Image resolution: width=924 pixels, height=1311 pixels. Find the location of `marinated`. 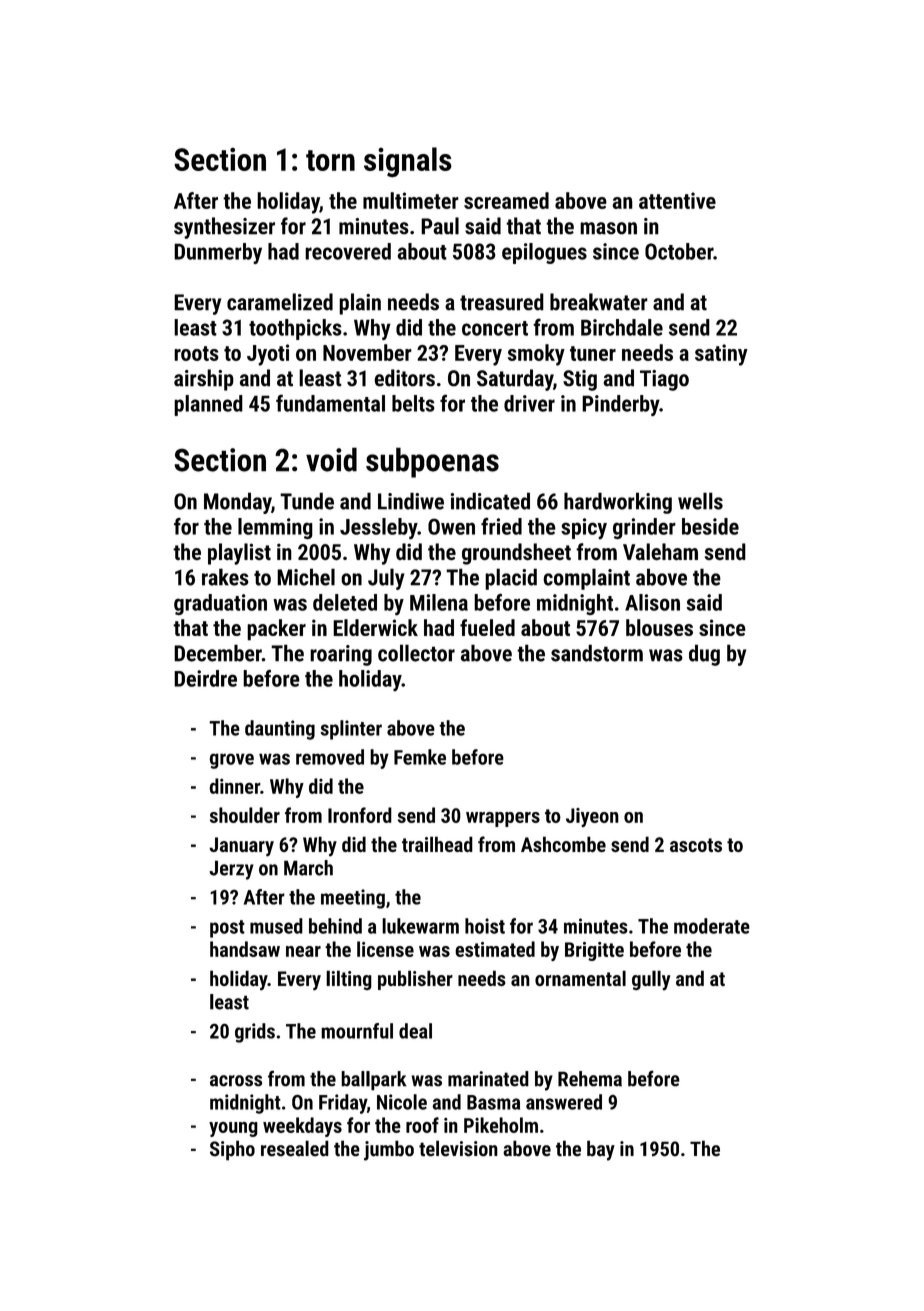

marinated is located at coordinates (488, 1079).
